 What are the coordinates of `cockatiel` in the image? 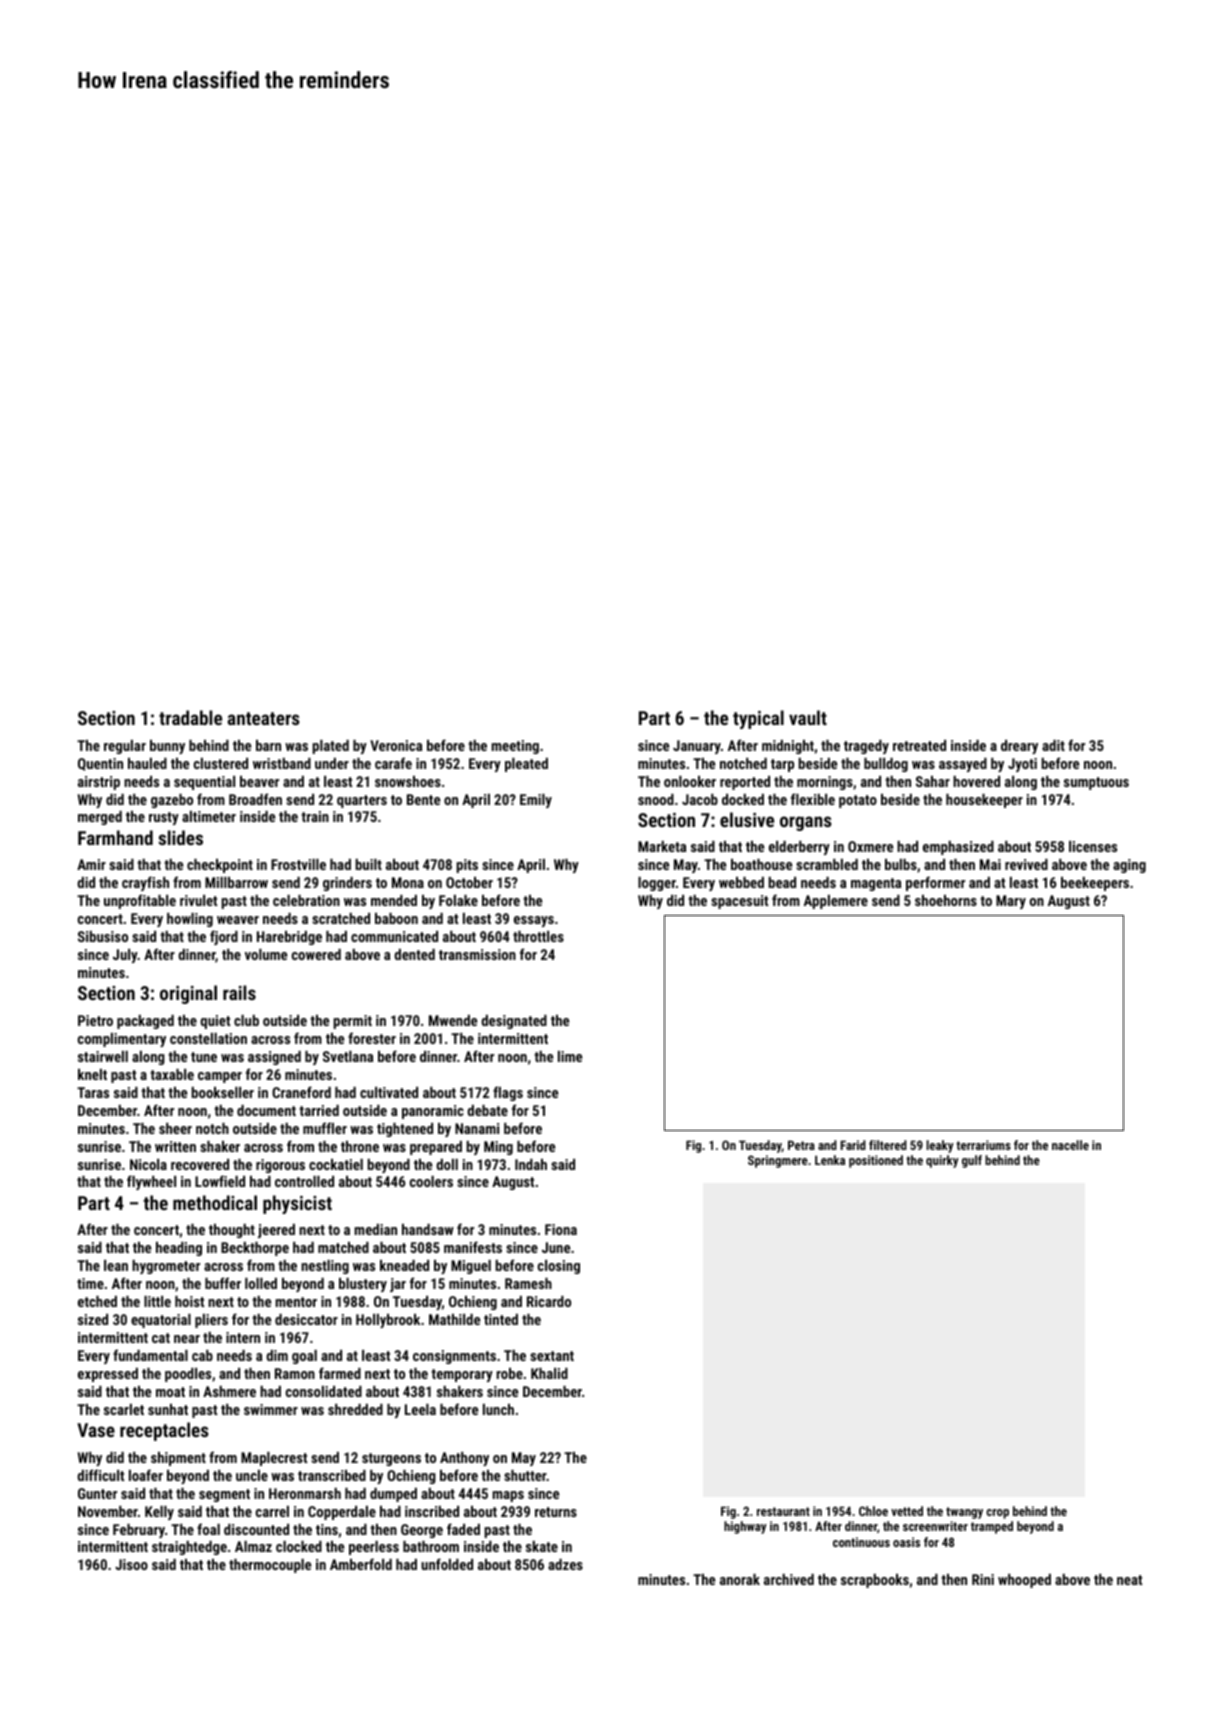 It's located at (336, 1164).
